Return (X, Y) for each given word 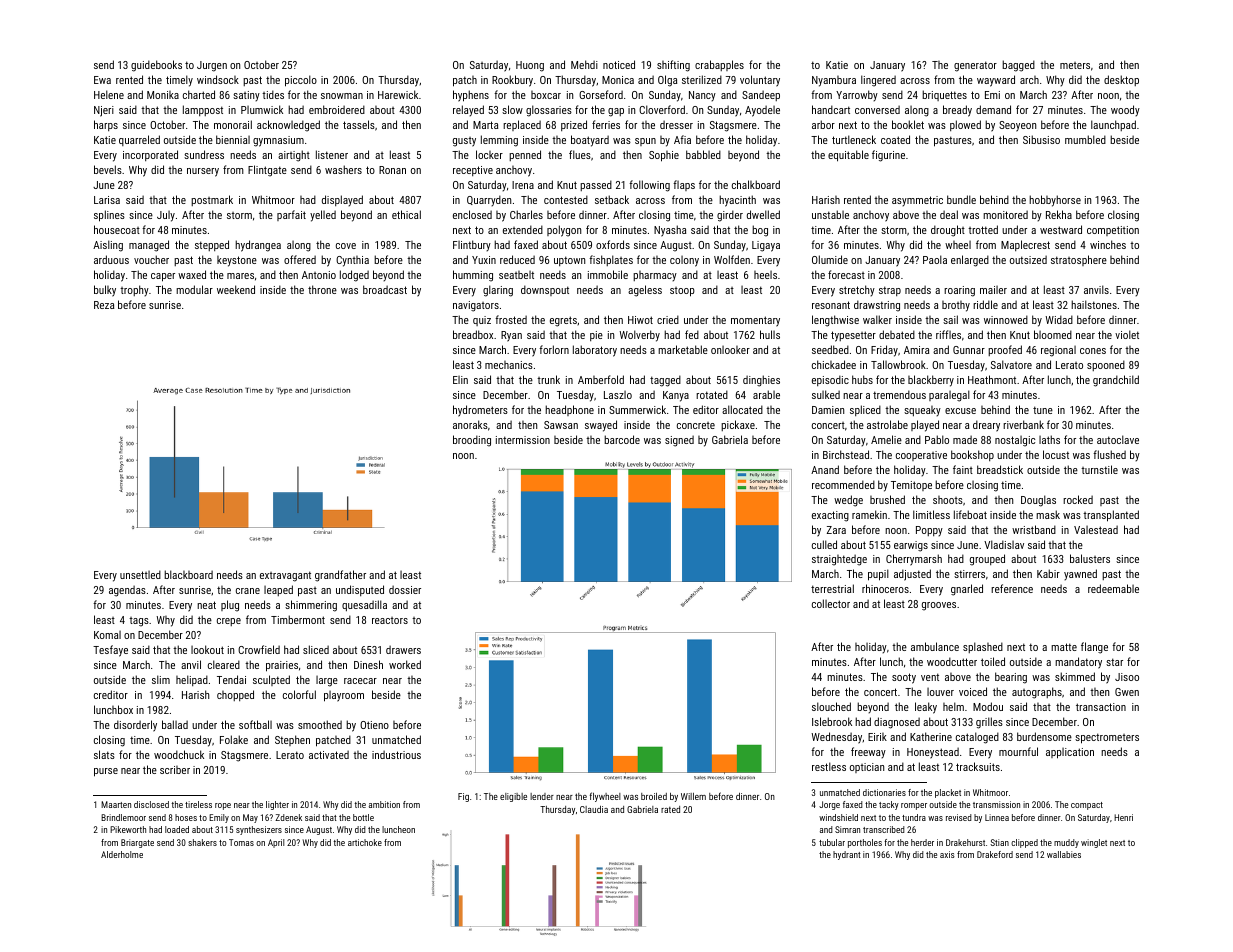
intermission (523, 440)
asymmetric (917, 201)
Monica (618, 80)
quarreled (139, 140)
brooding (472, 441)
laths (1049, 439)
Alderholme (122, 854)
